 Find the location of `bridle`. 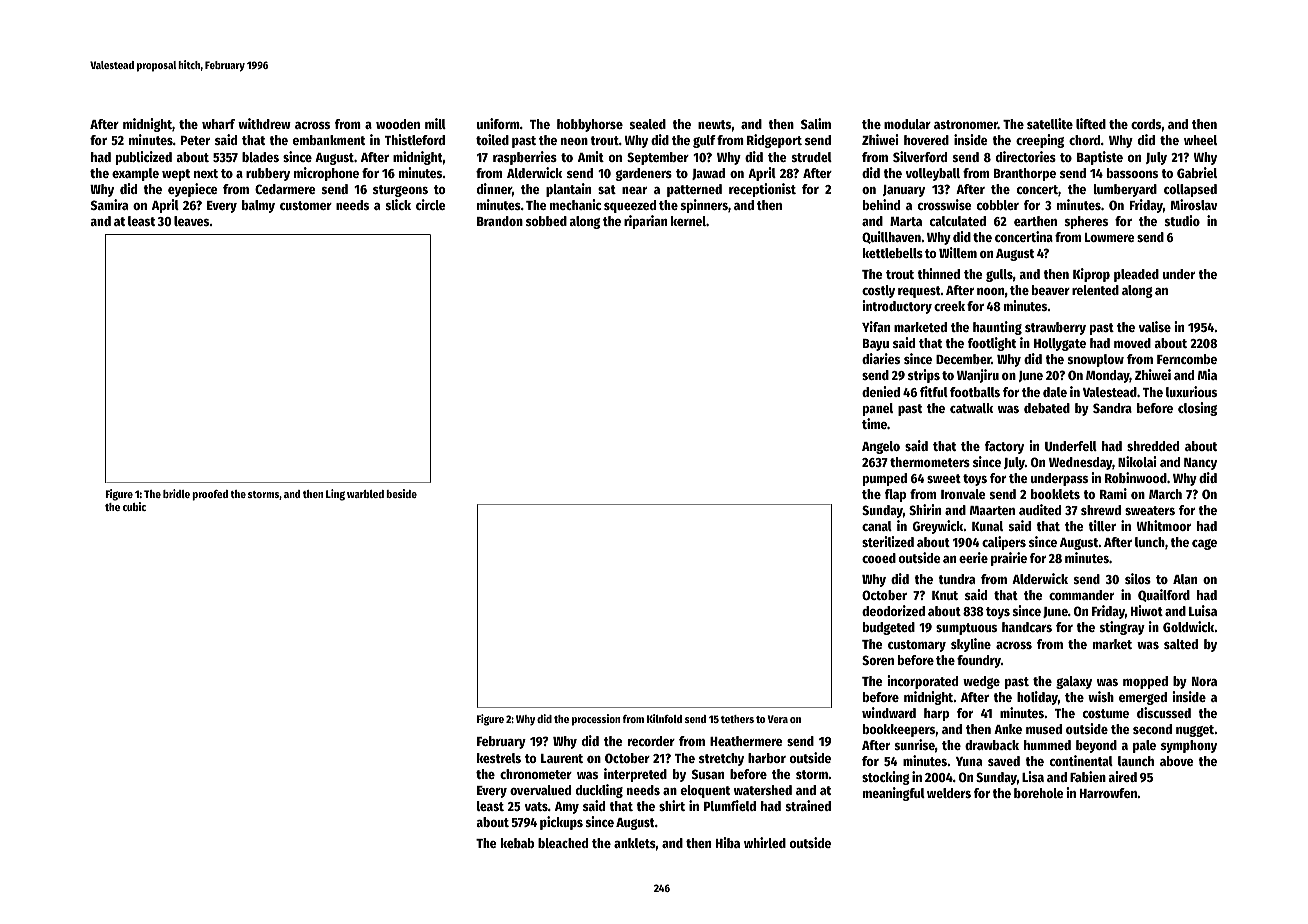

bridle is located at coordinates (176, 493).
